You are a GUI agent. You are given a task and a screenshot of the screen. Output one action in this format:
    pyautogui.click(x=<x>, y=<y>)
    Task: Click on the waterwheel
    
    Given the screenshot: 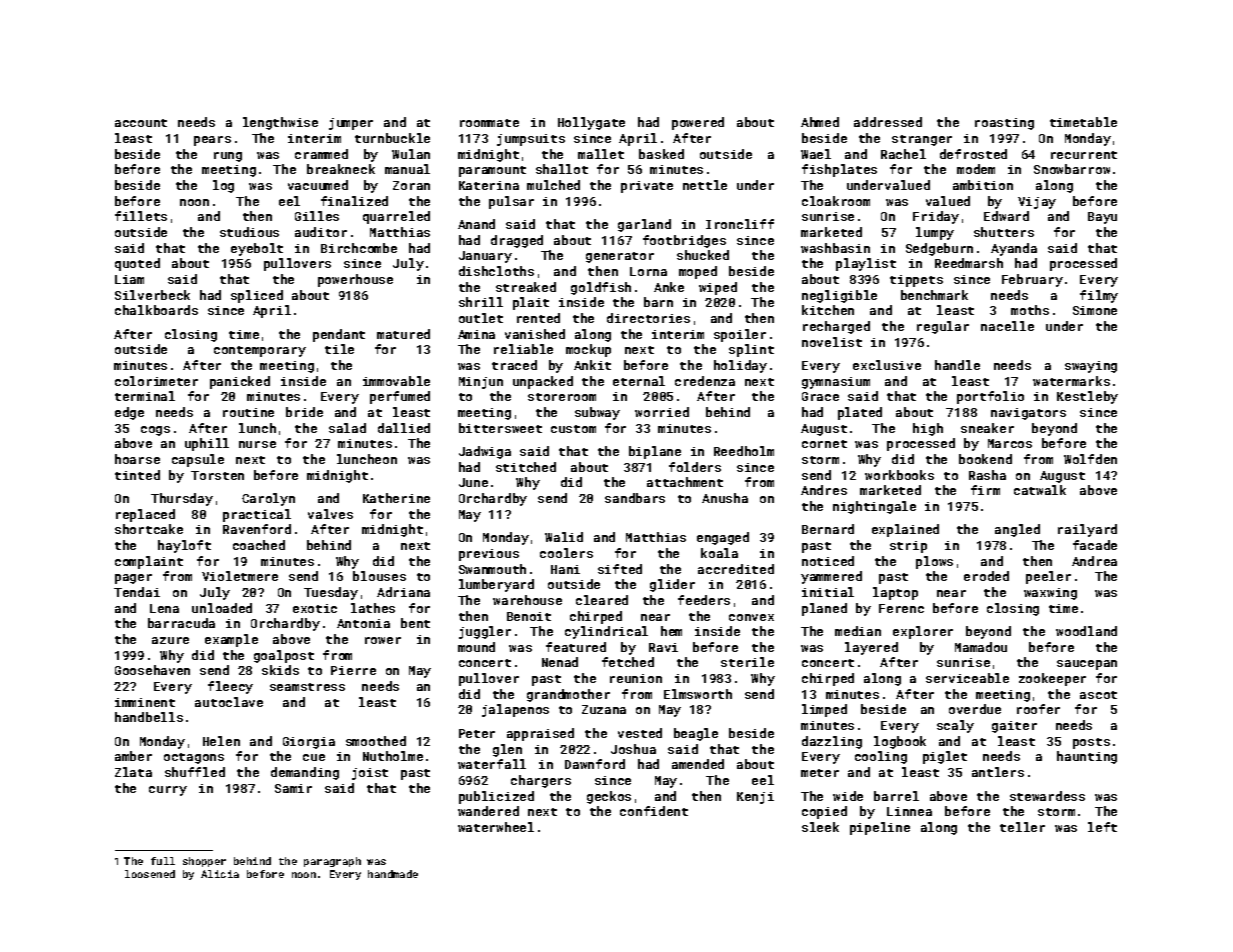 What is the action you would take?
    pyautogui.click(x=496, y=827)
